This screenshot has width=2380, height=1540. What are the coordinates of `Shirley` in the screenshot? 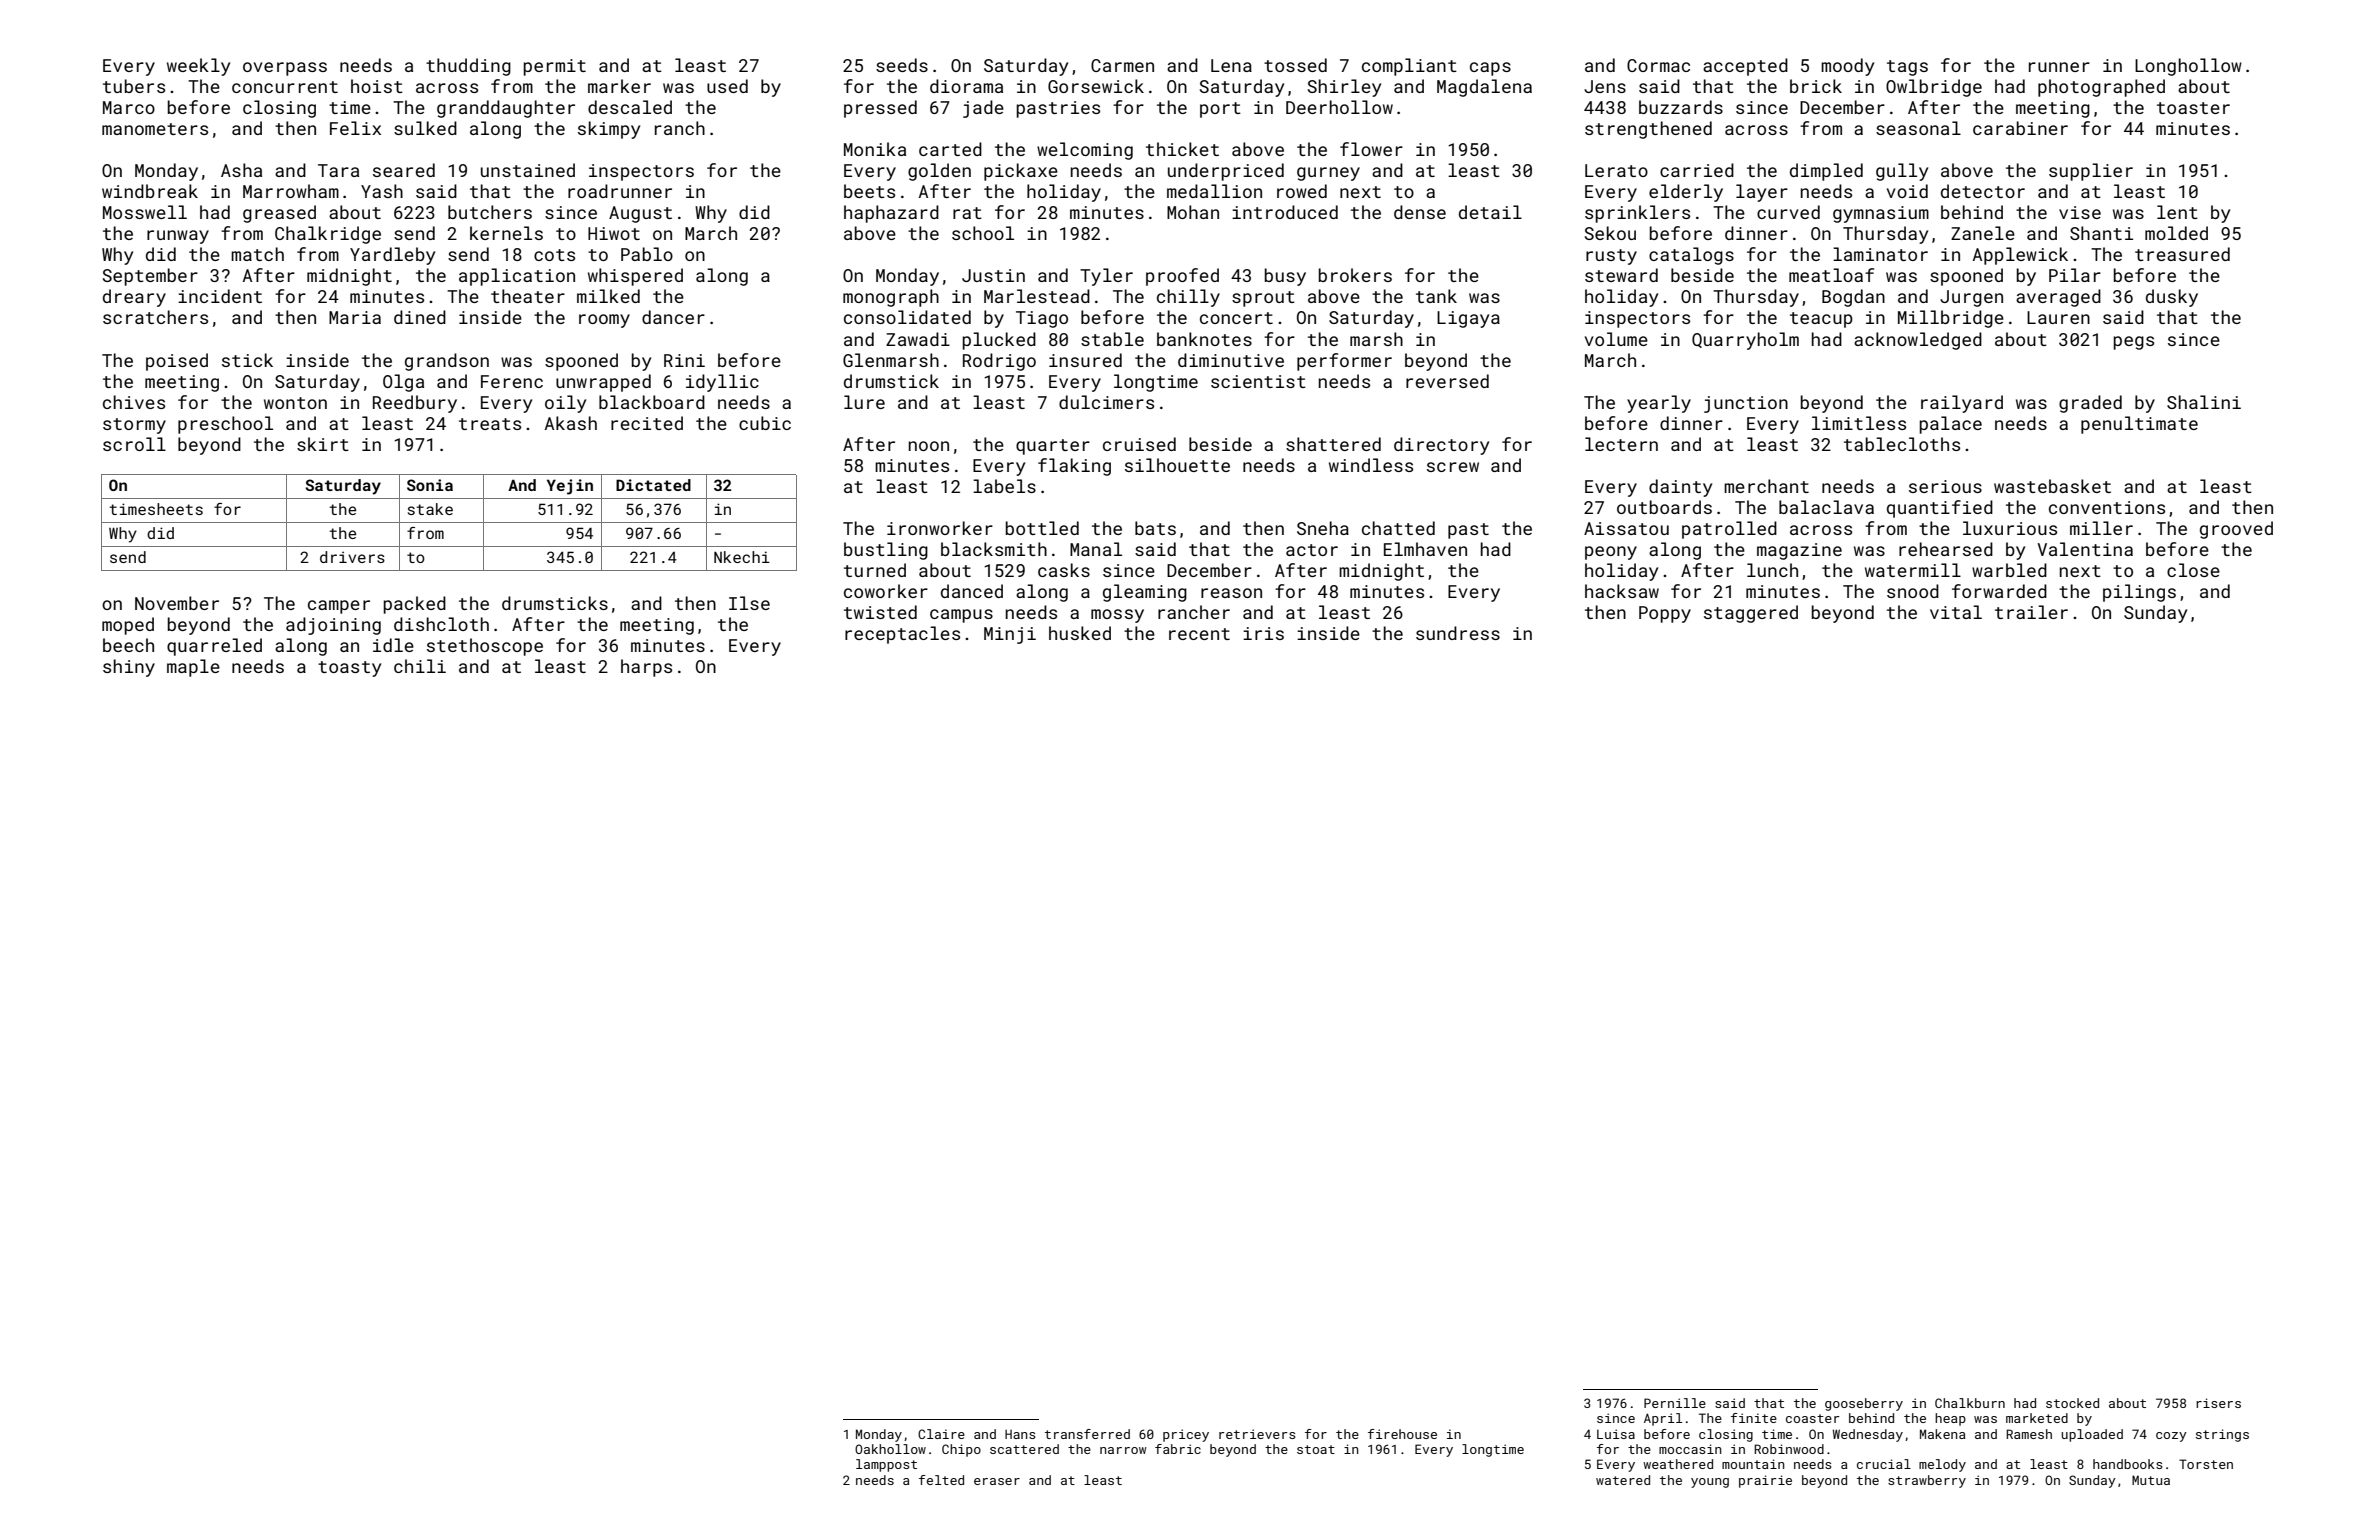 It's located at (1344, 88).
